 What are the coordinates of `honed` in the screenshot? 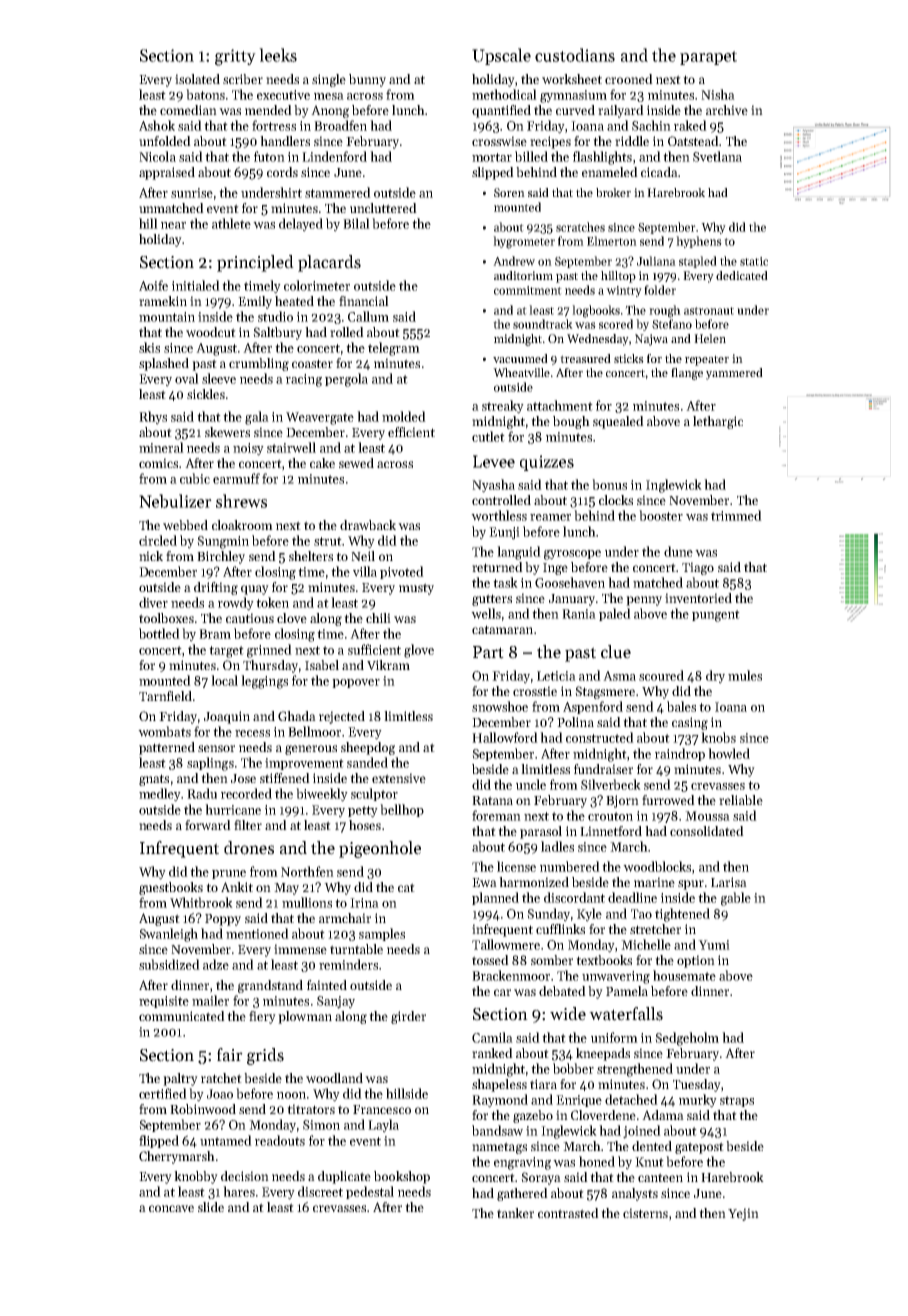 It's located at (597, 1161).
